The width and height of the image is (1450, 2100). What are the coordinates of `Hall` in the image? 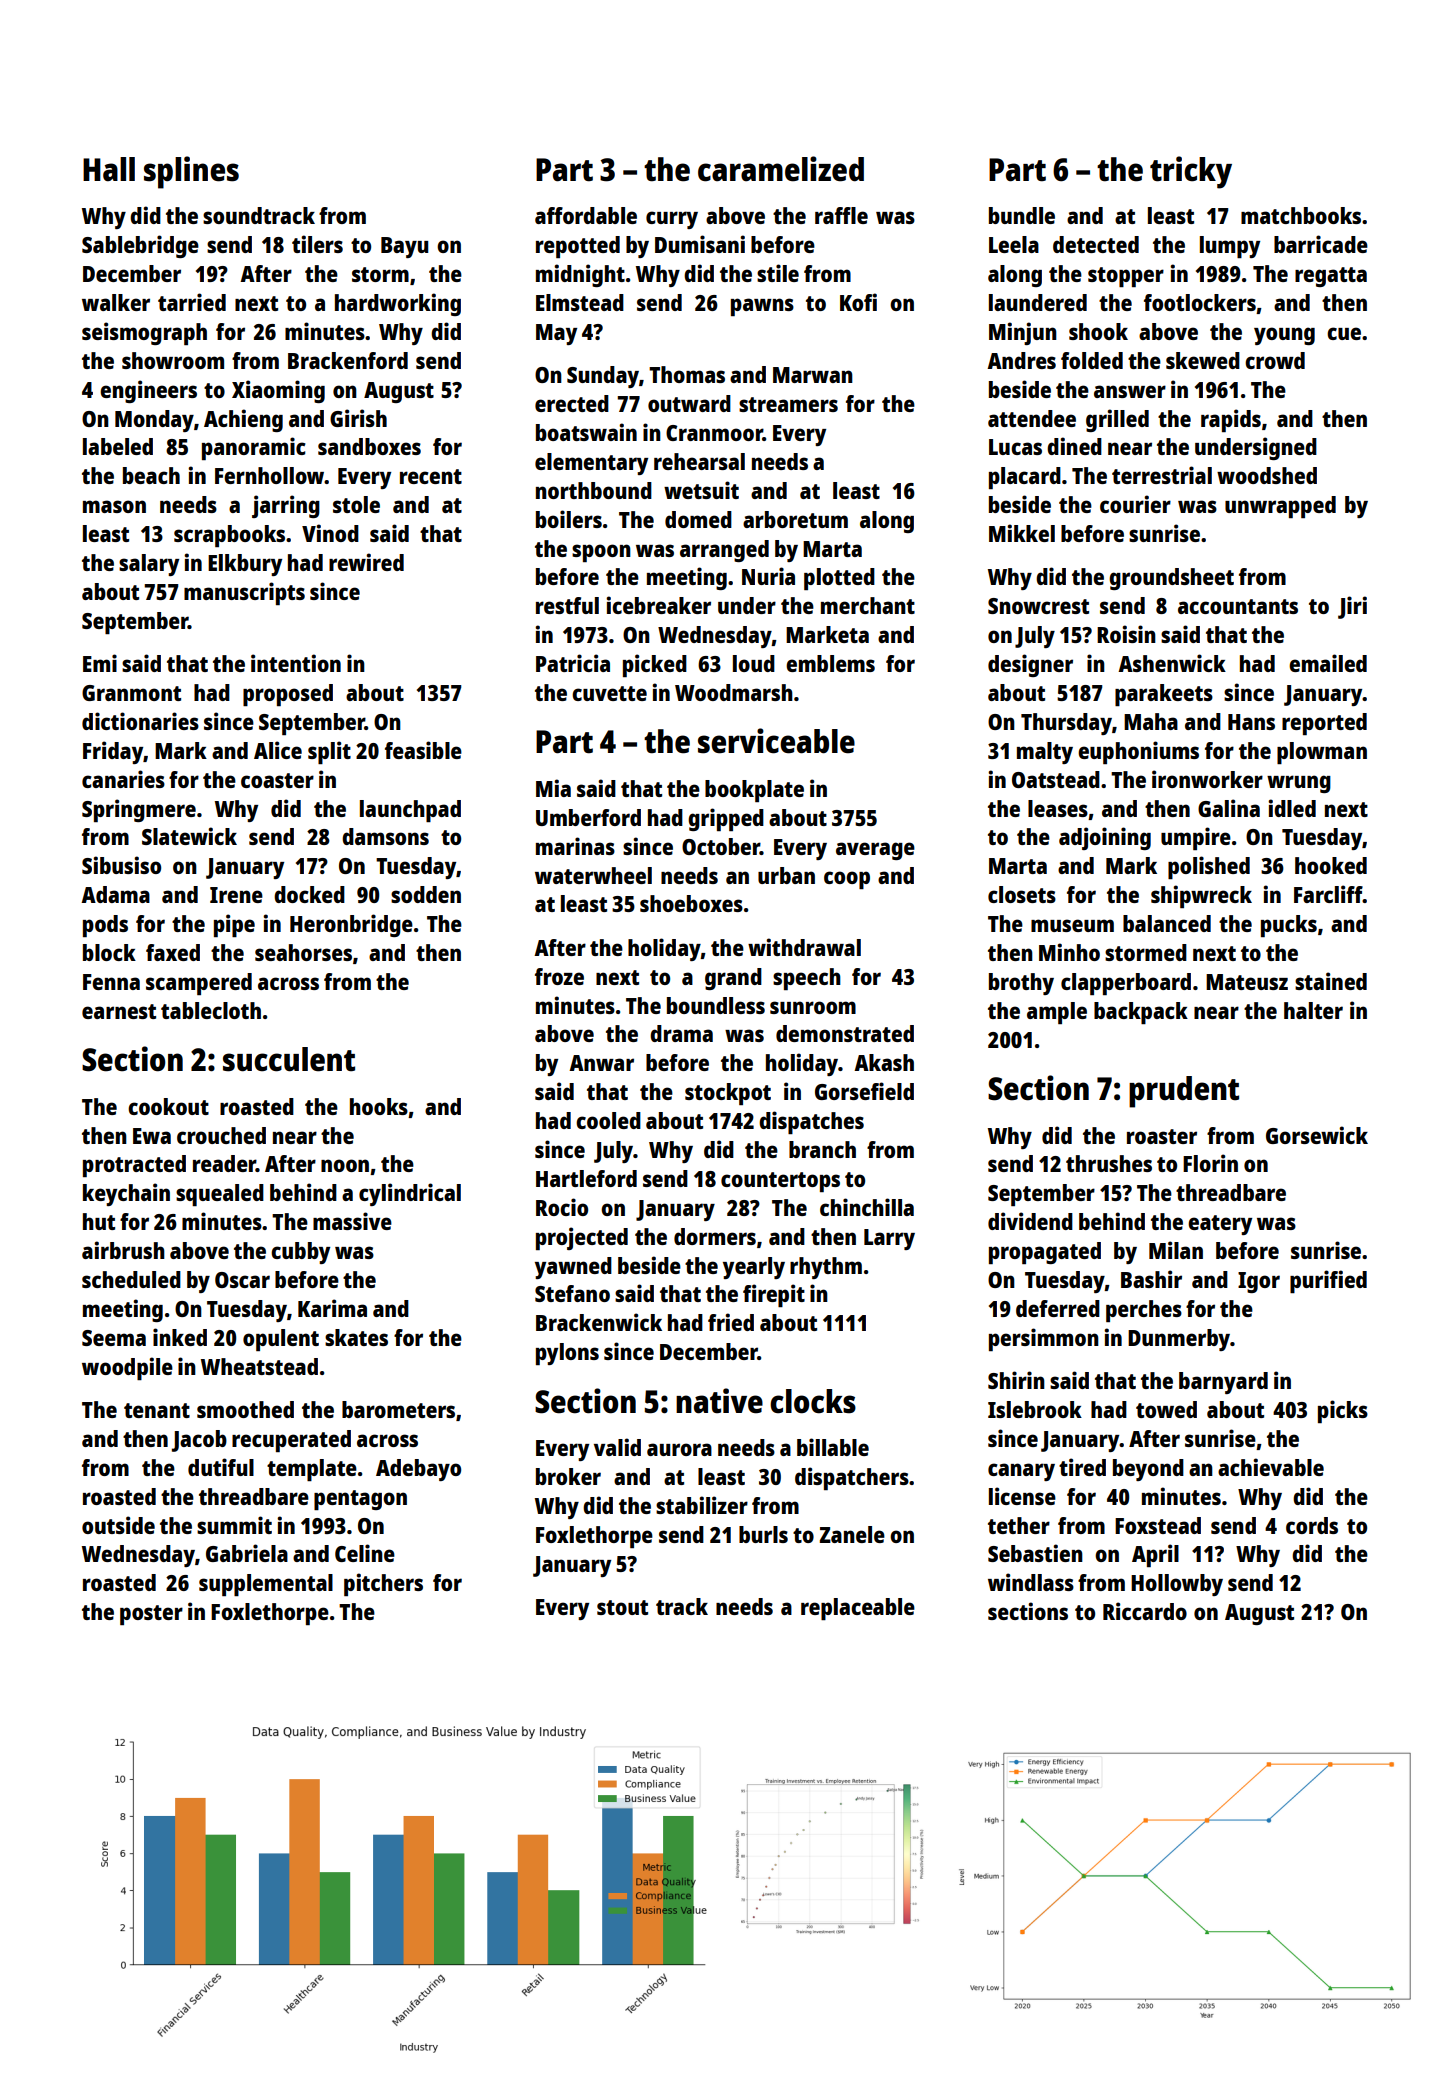 It's located at (109, 169).
